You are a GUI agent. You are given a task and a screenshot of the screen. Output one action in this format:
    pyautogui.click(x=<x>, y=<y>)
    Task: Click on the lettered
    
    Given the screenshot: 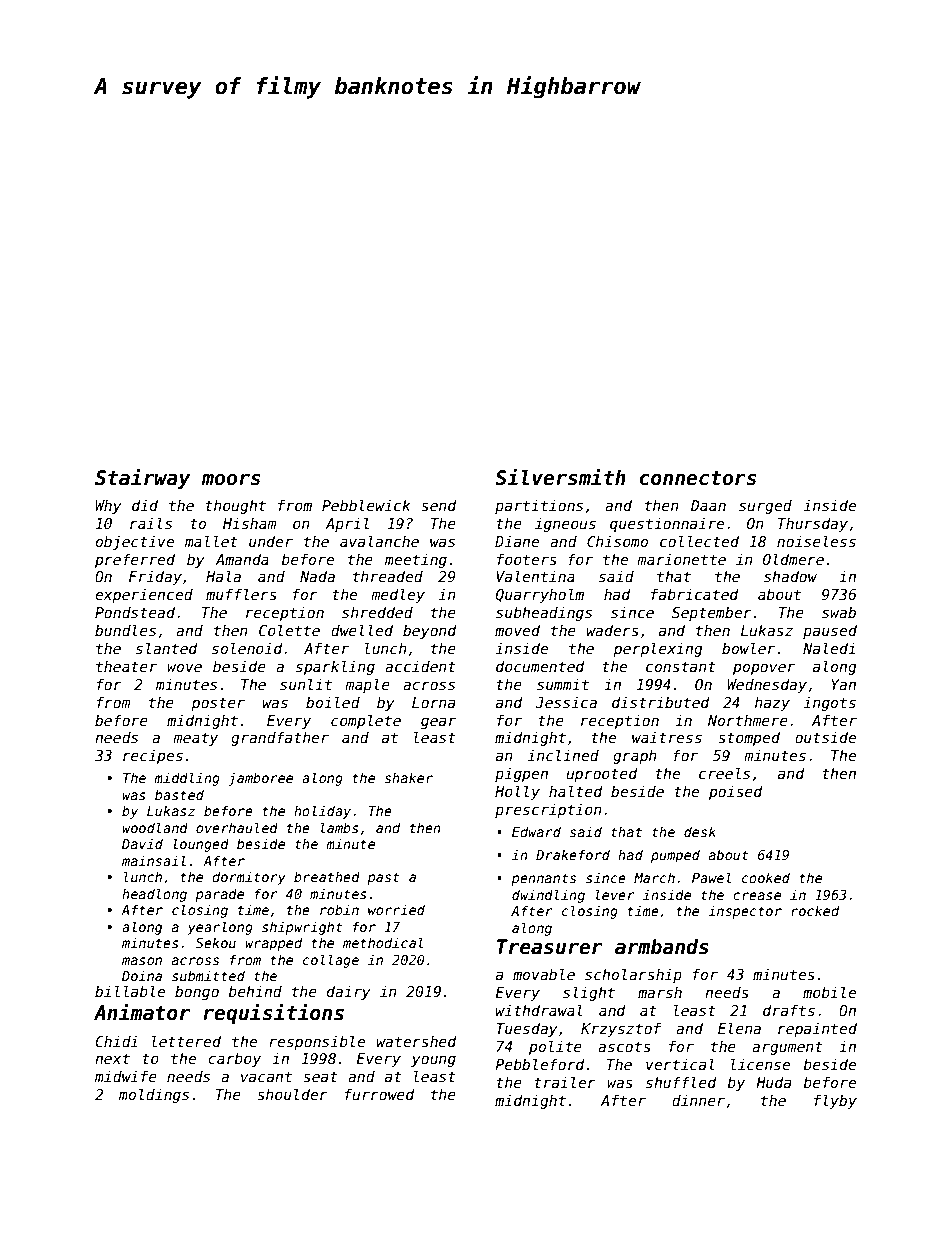 What is the action you would take?
    pyautogui.click(x=186, y=1041)
